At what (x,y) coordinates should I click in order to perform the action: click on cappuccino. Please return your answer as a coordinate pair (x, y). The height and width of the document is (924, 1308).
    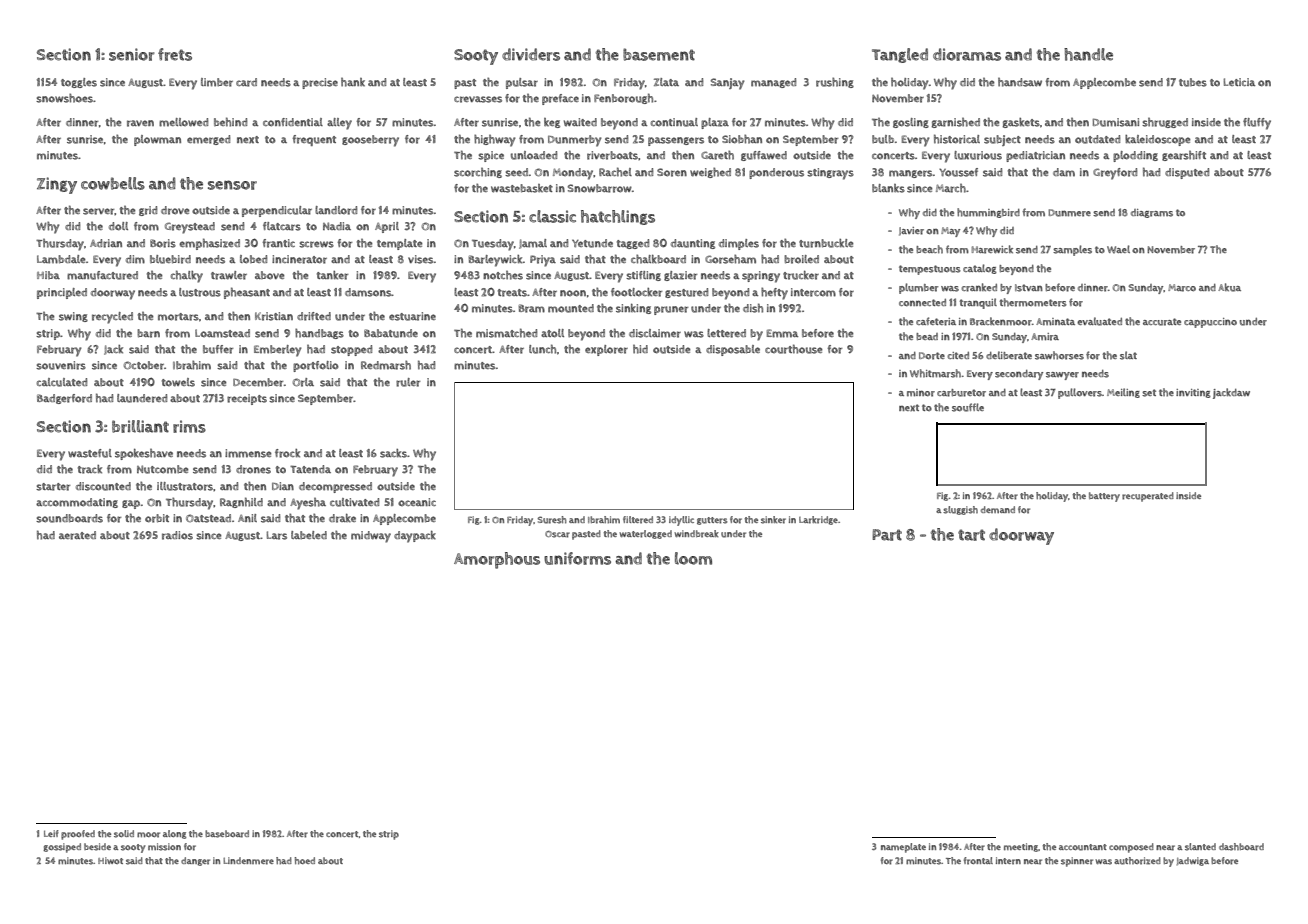
    Looking at the image, I should click on (1210, 323).
